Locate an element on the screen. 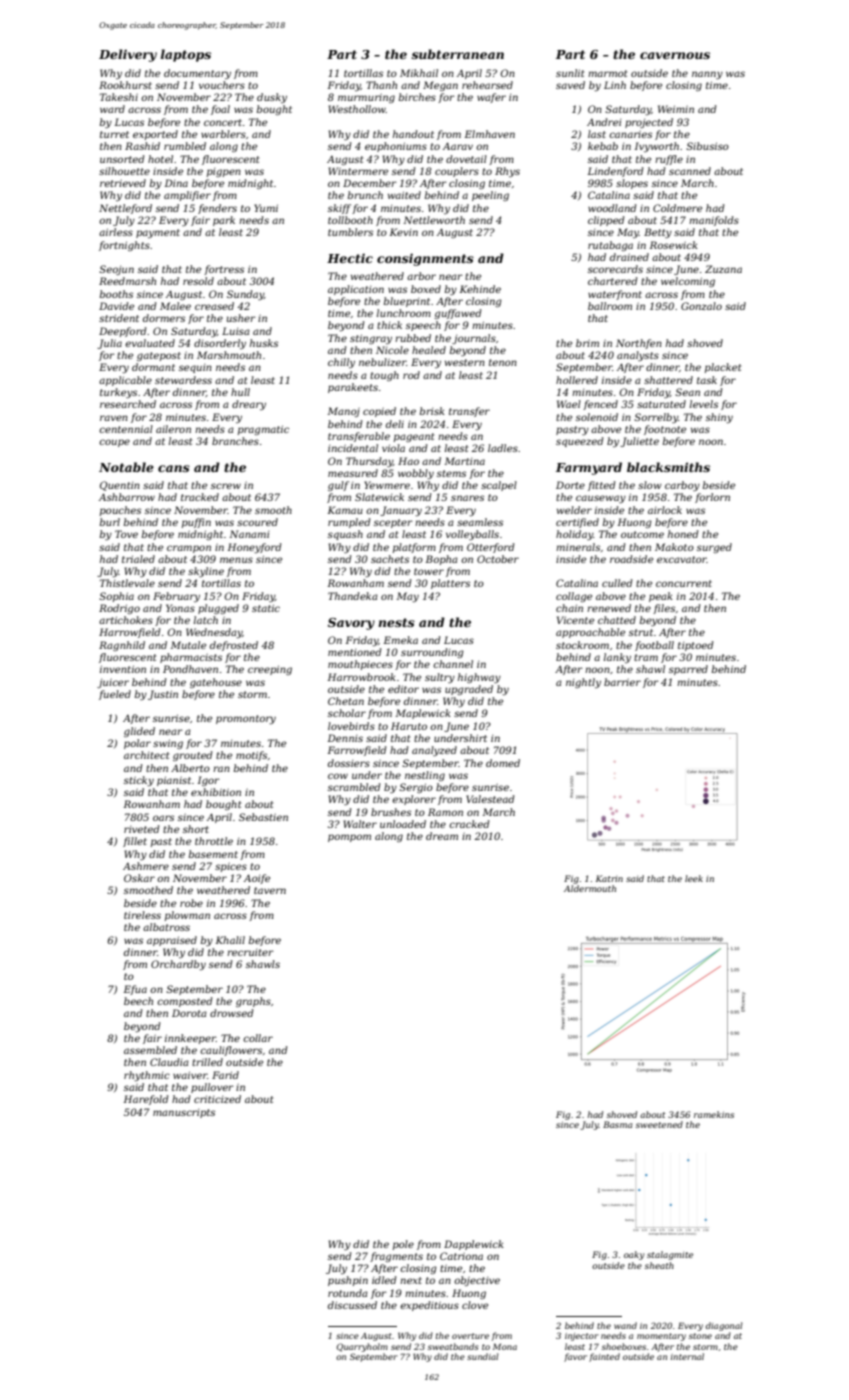 The image size is (849, 1400). handout is located at coordinates (413, 134).
